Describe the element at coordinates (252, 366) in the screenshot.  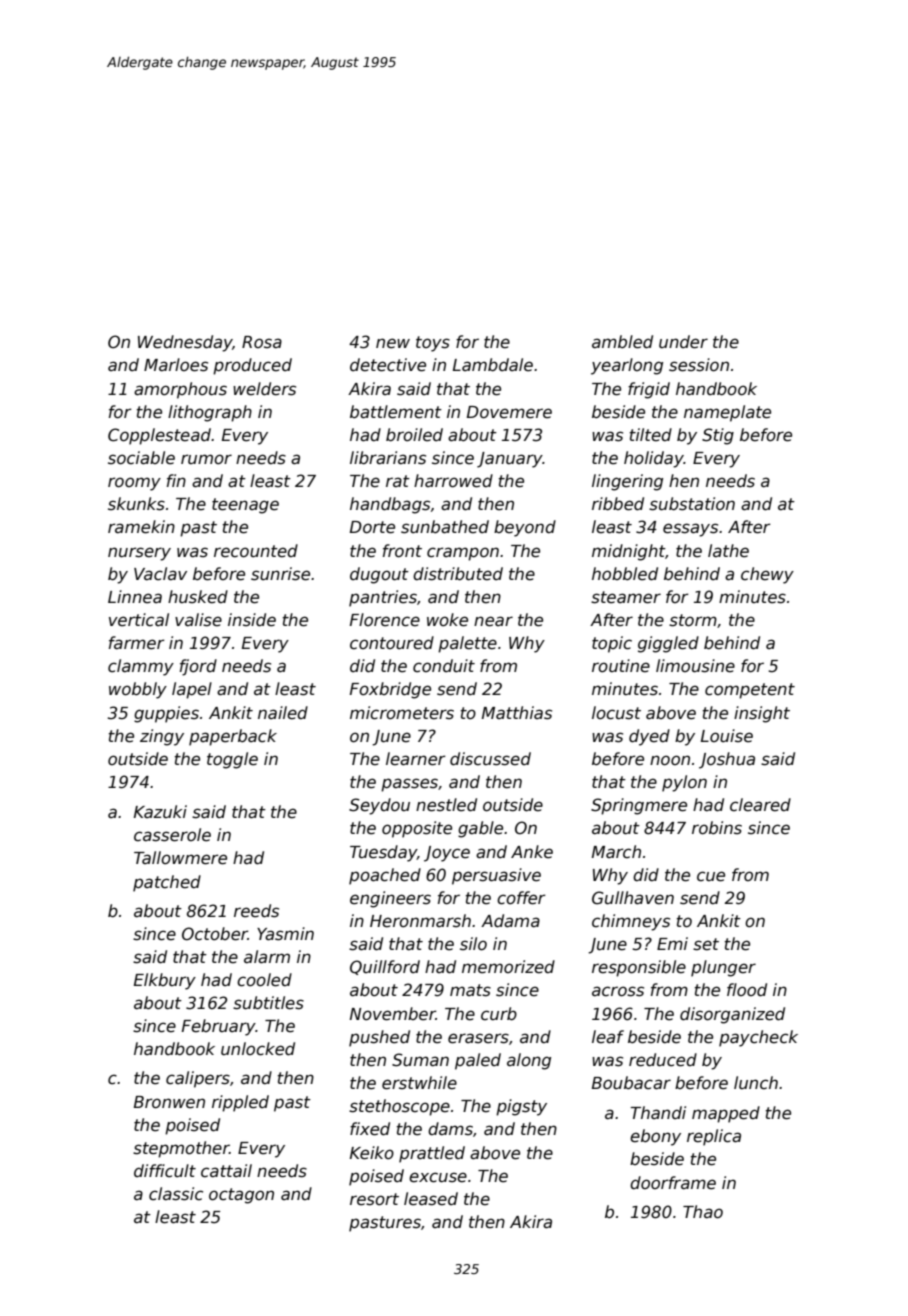
I see `produced` at that location.
